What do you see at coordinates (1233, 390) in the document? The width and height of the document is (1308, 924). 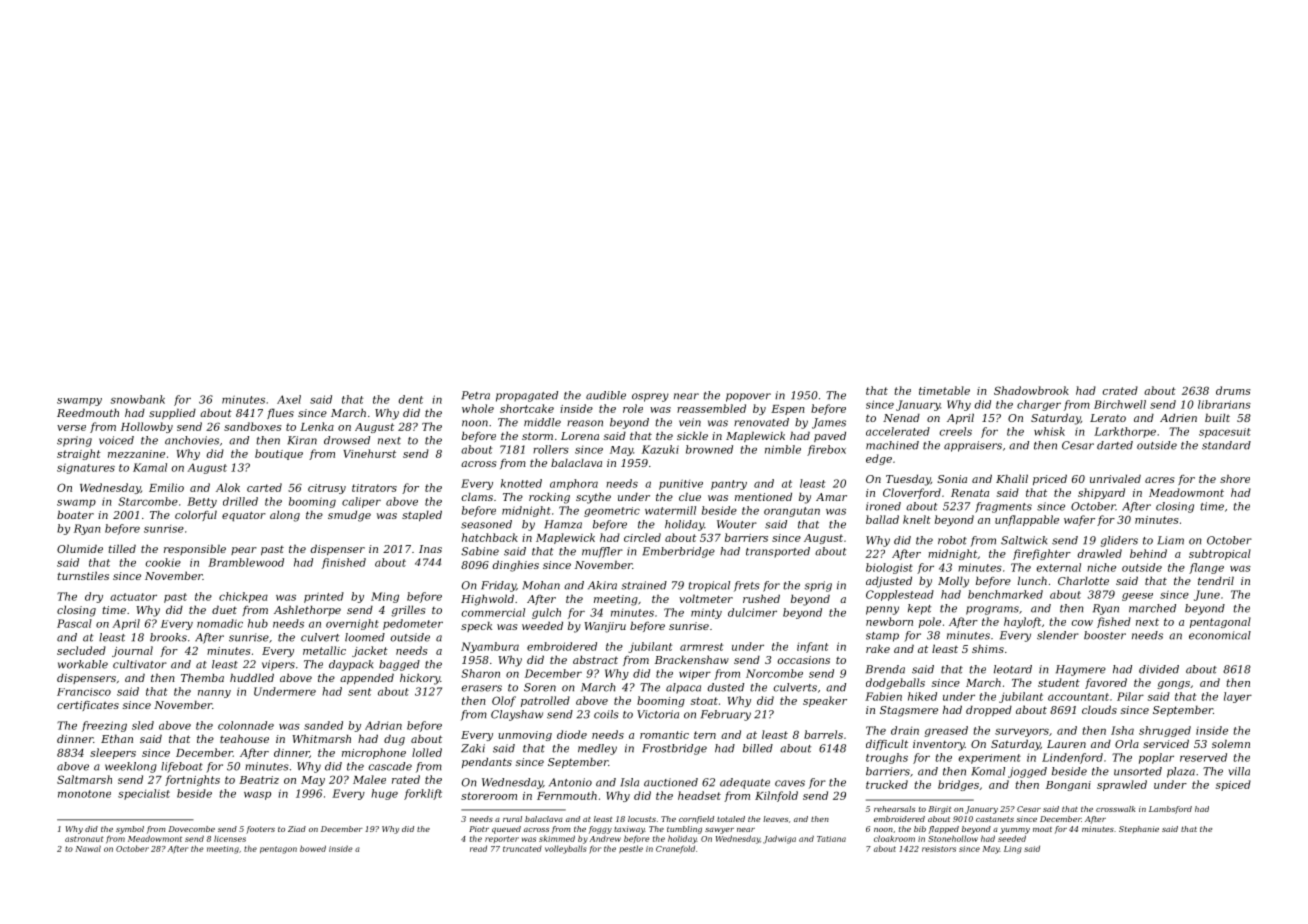 I see `drums` at bounding box center [1233, 390].
